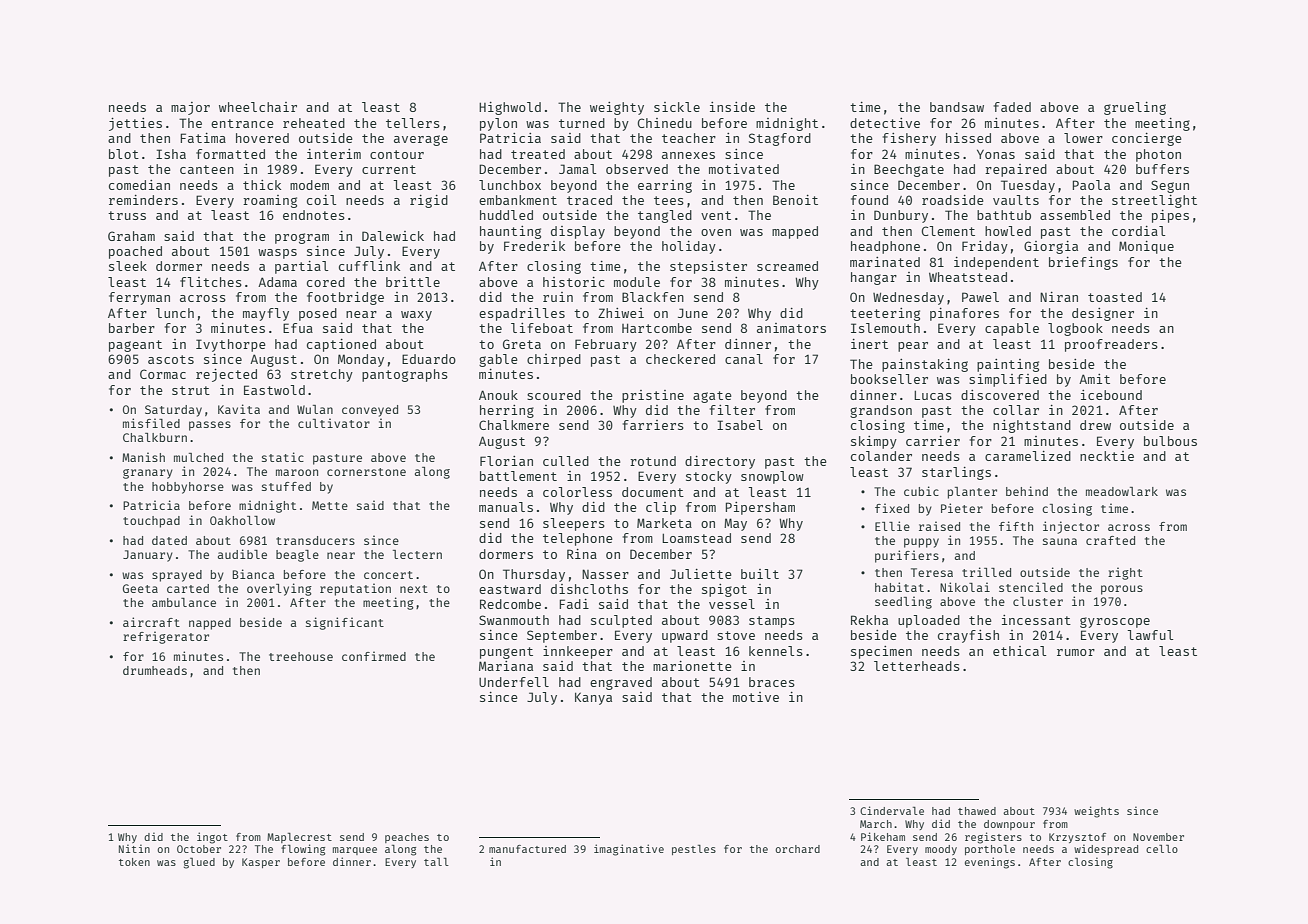  What do you see at coordinates (578, 539) in the image?
I see `telephone` at bounding box center [578, 539].
